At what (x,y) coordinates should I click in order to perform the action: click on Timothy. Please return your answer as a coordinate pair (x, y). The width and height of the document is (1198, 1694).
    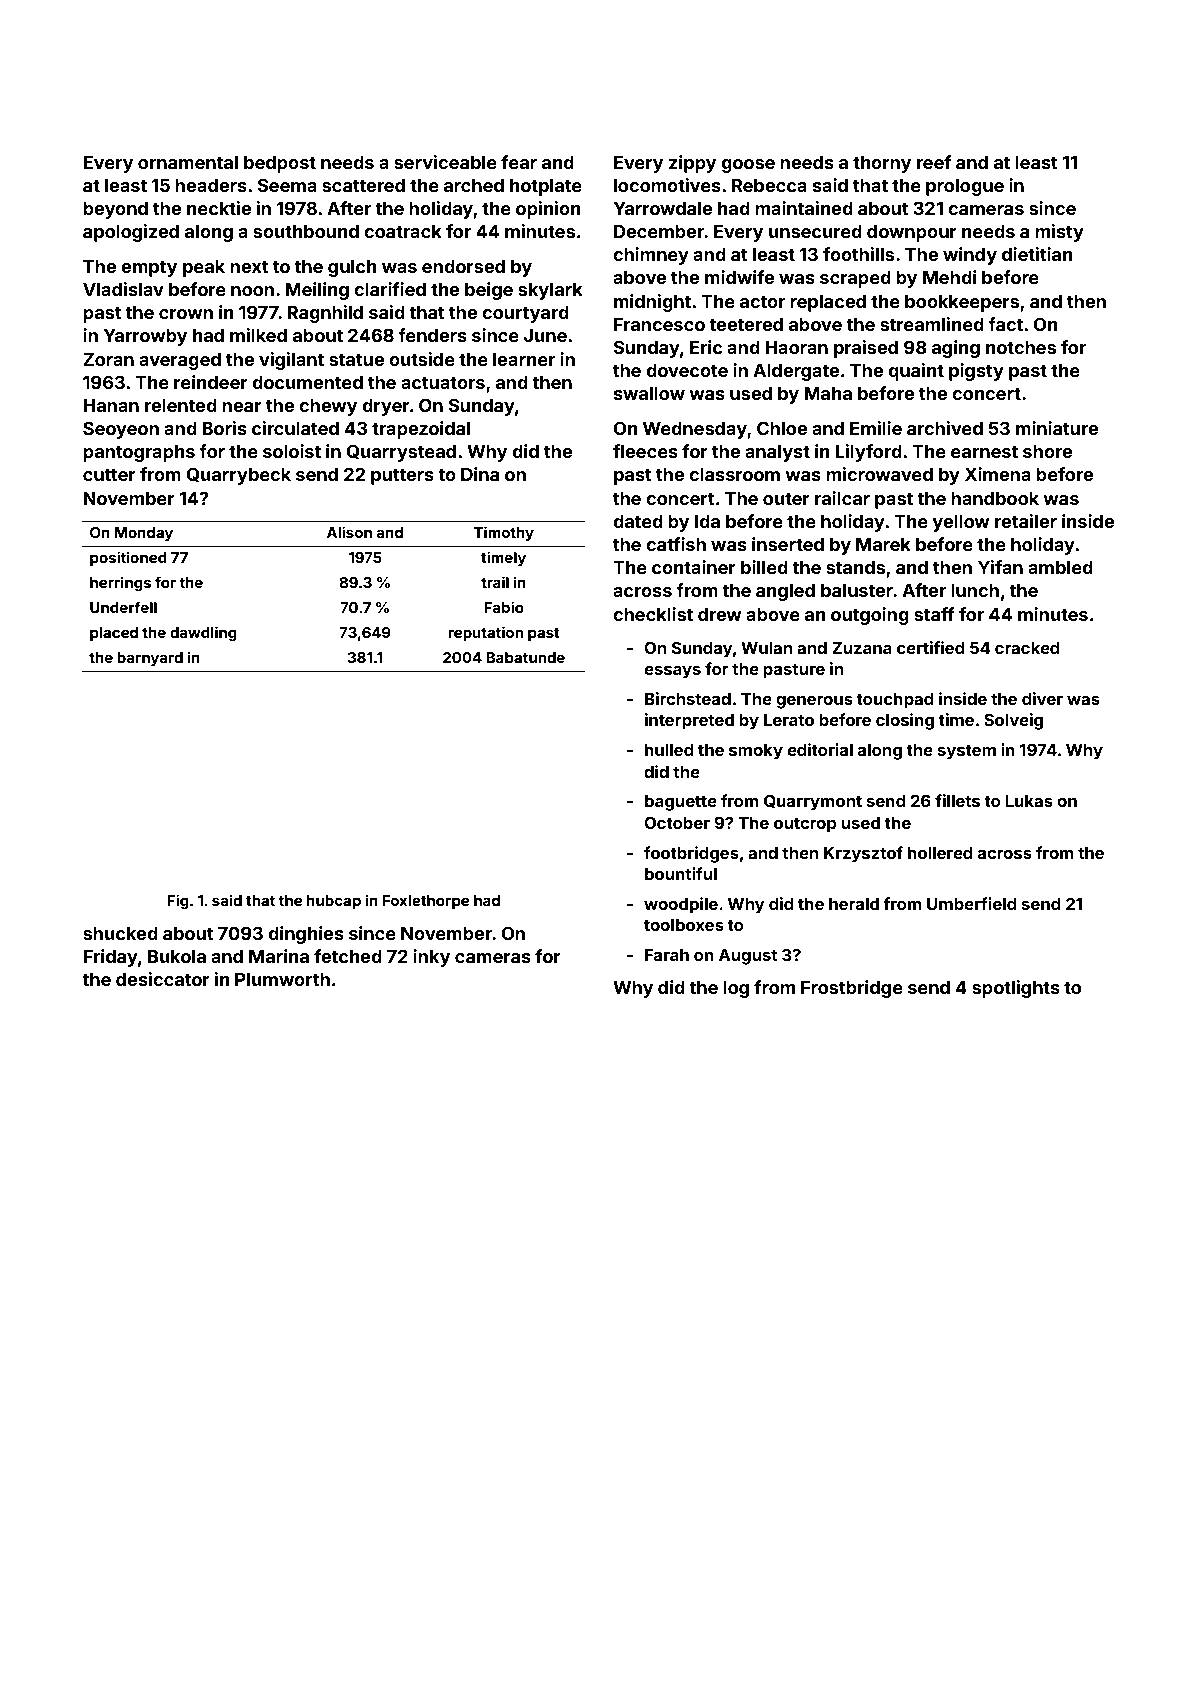
    Looking at the image, I should click on (504, 533).
